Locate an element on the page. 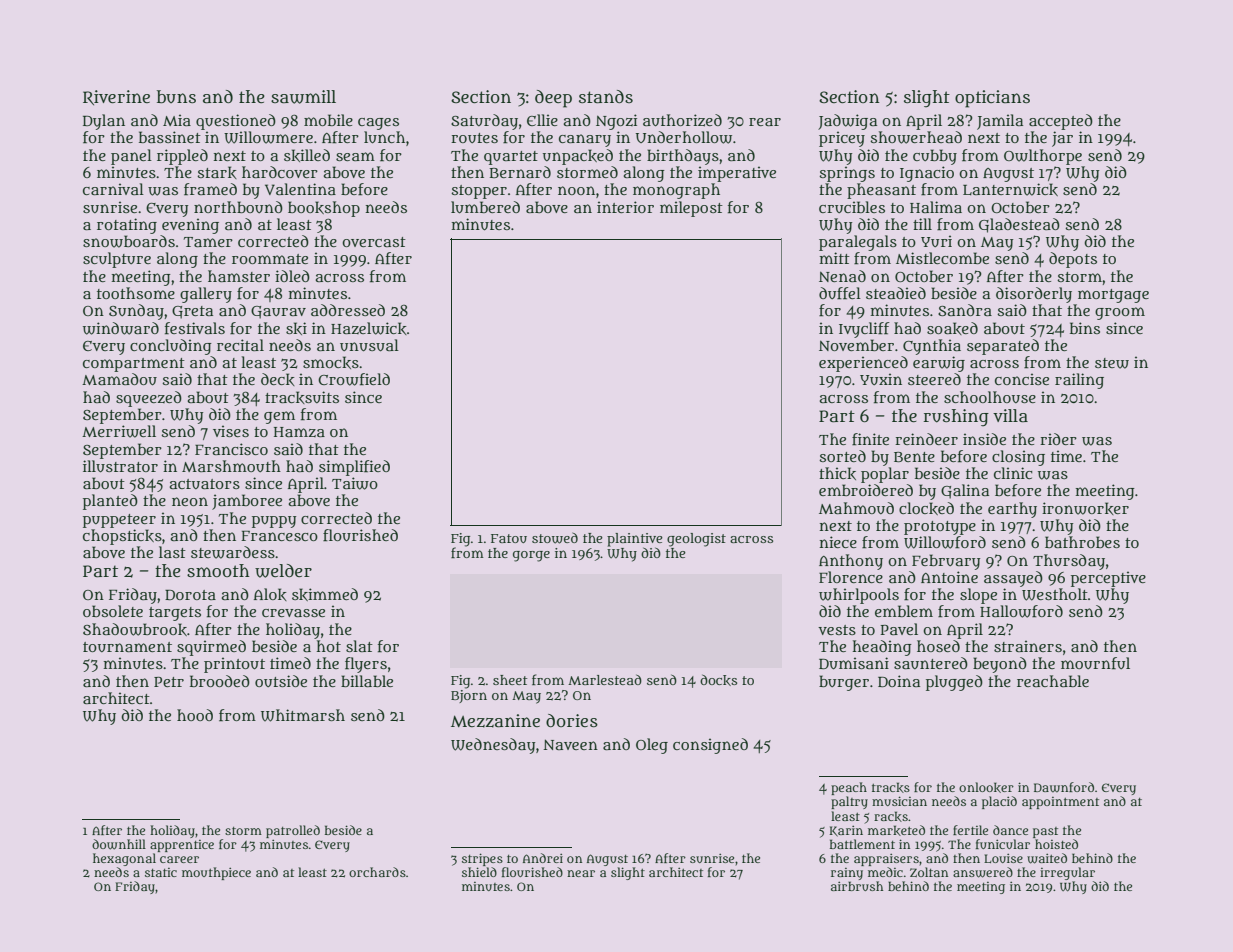  opticians is located at coordinates (992, 99).
